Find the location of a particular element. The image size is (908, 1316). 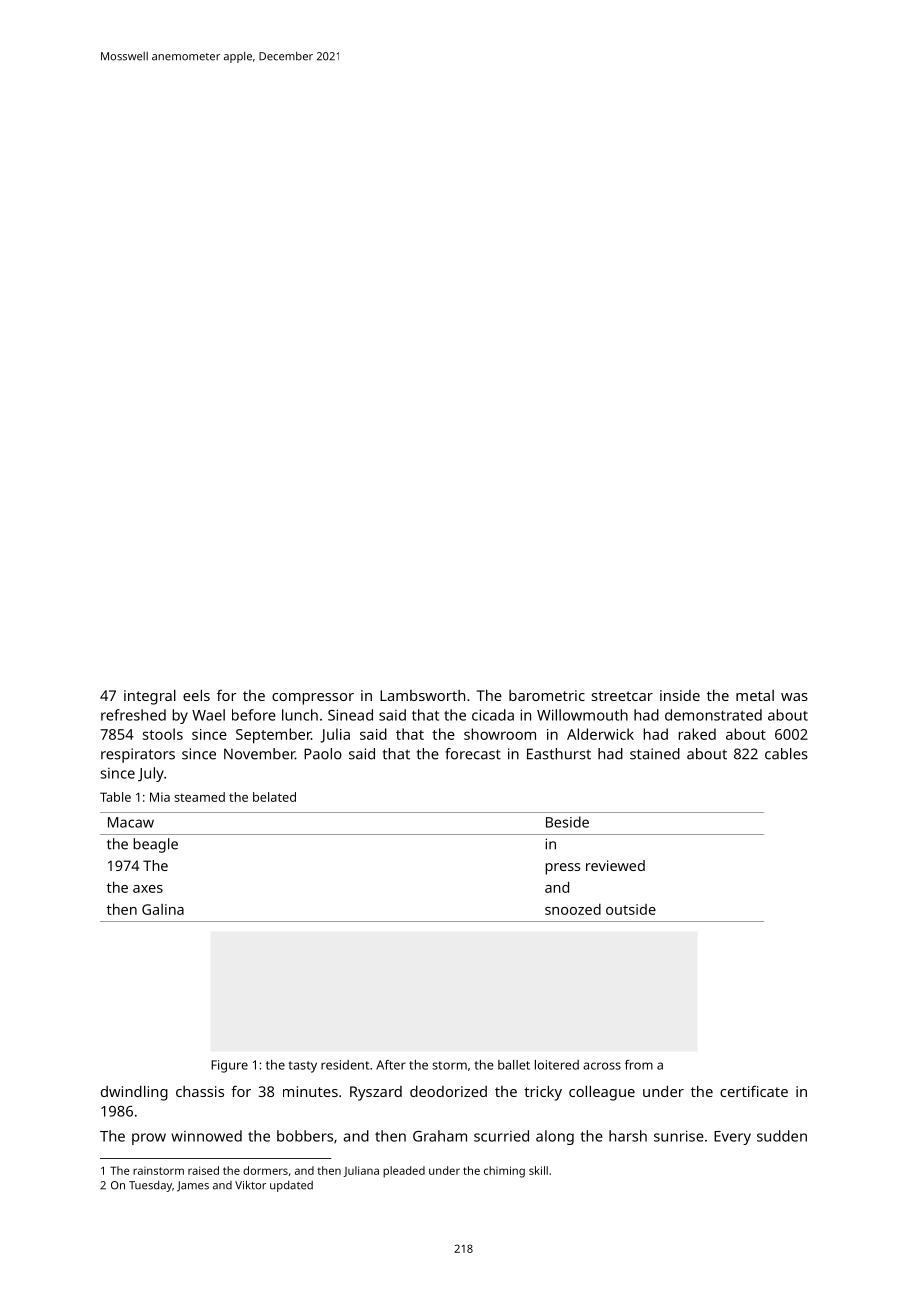

skill is located at coordinates (538, 1170).
